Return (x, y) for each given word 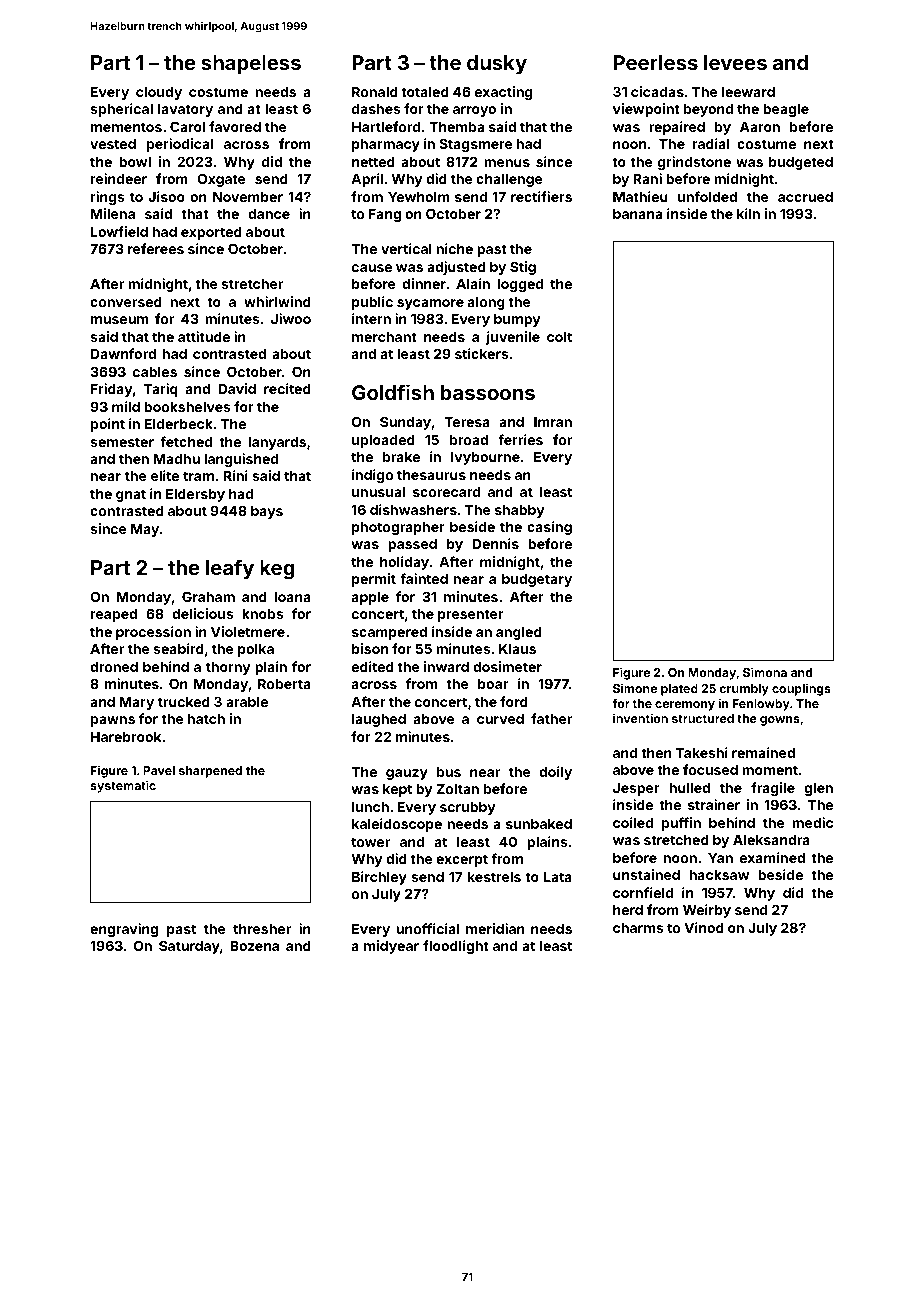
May (145, 530)
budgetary (537, 580)
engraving (124, 930)
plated (679, 690)
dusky (497, 64)
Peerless (656, 62)
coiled (633, 822)
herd (628, 910)
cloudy (159, 93)
